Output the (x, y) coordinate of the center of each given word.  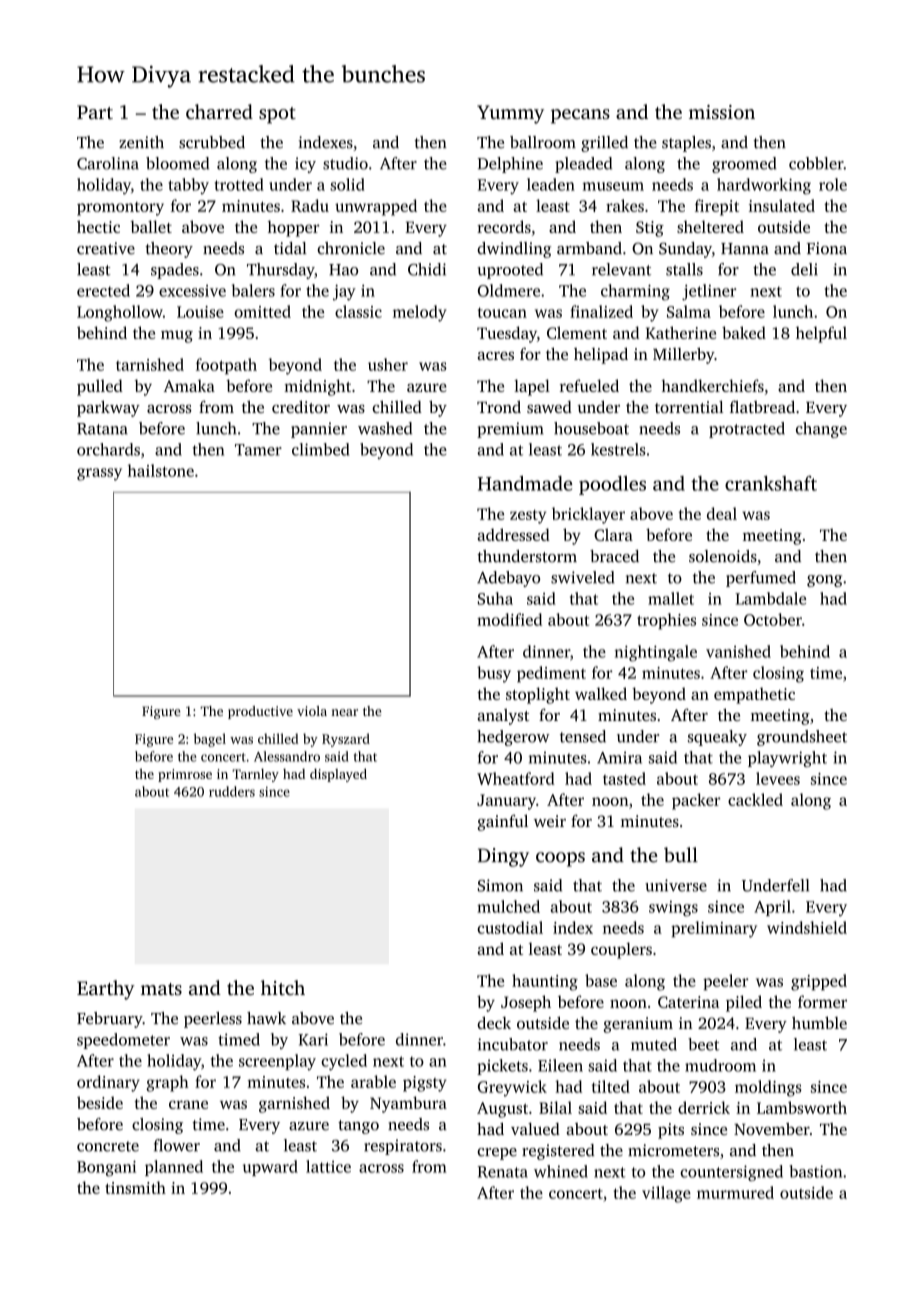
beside (100, 1102)
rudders (232, 791)
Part (95, 112)
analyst (503, 717)
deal (722, 513)
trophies (666, 621)
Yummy (510, 114)
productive (260, 712)
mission (722, 112)
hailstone (161, 470)
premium (510, 430)
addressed (513, 534)
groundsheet (802, 738)
